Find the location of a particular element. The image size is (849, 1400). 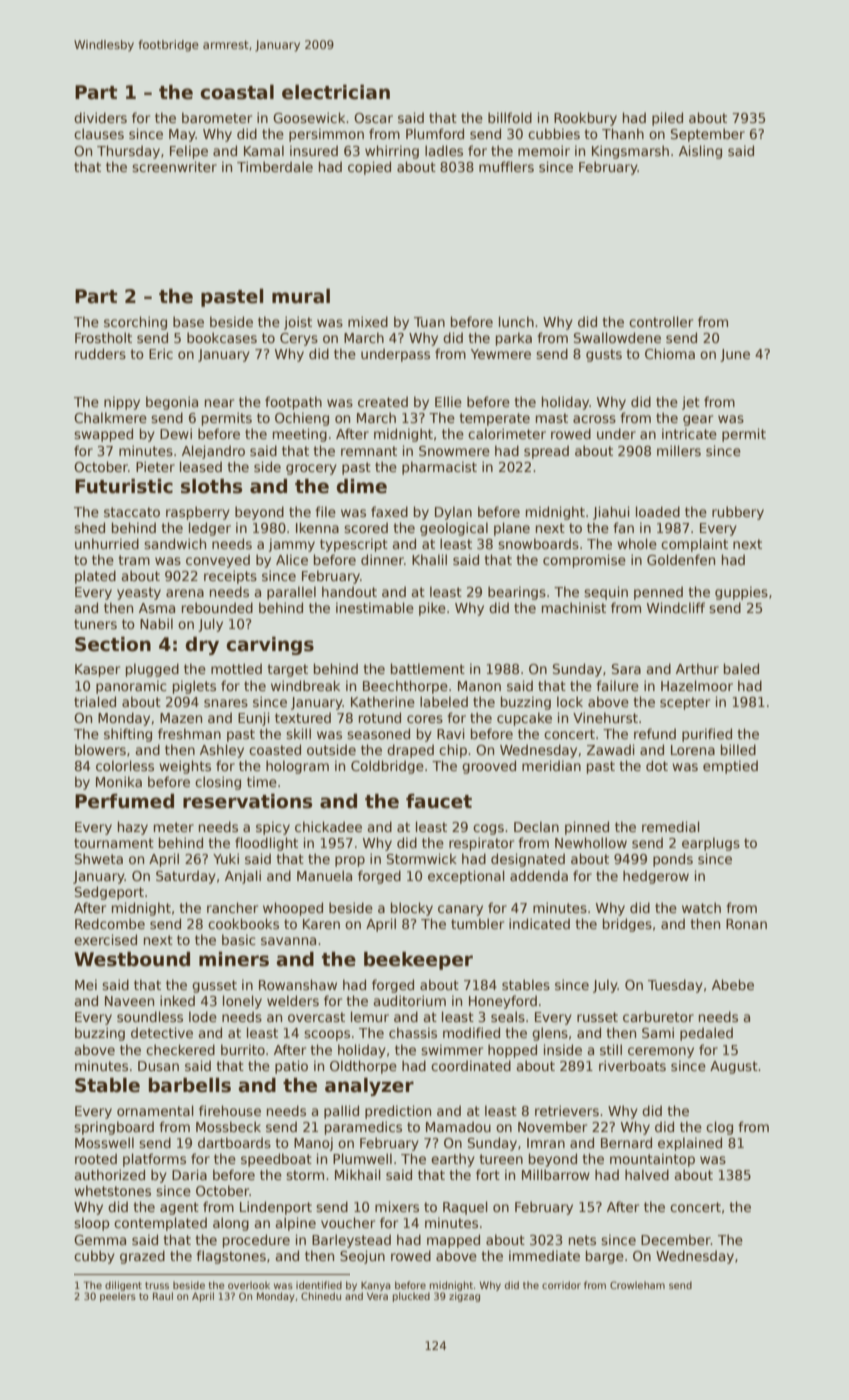

addenda is located at coordinates (539, 875).
